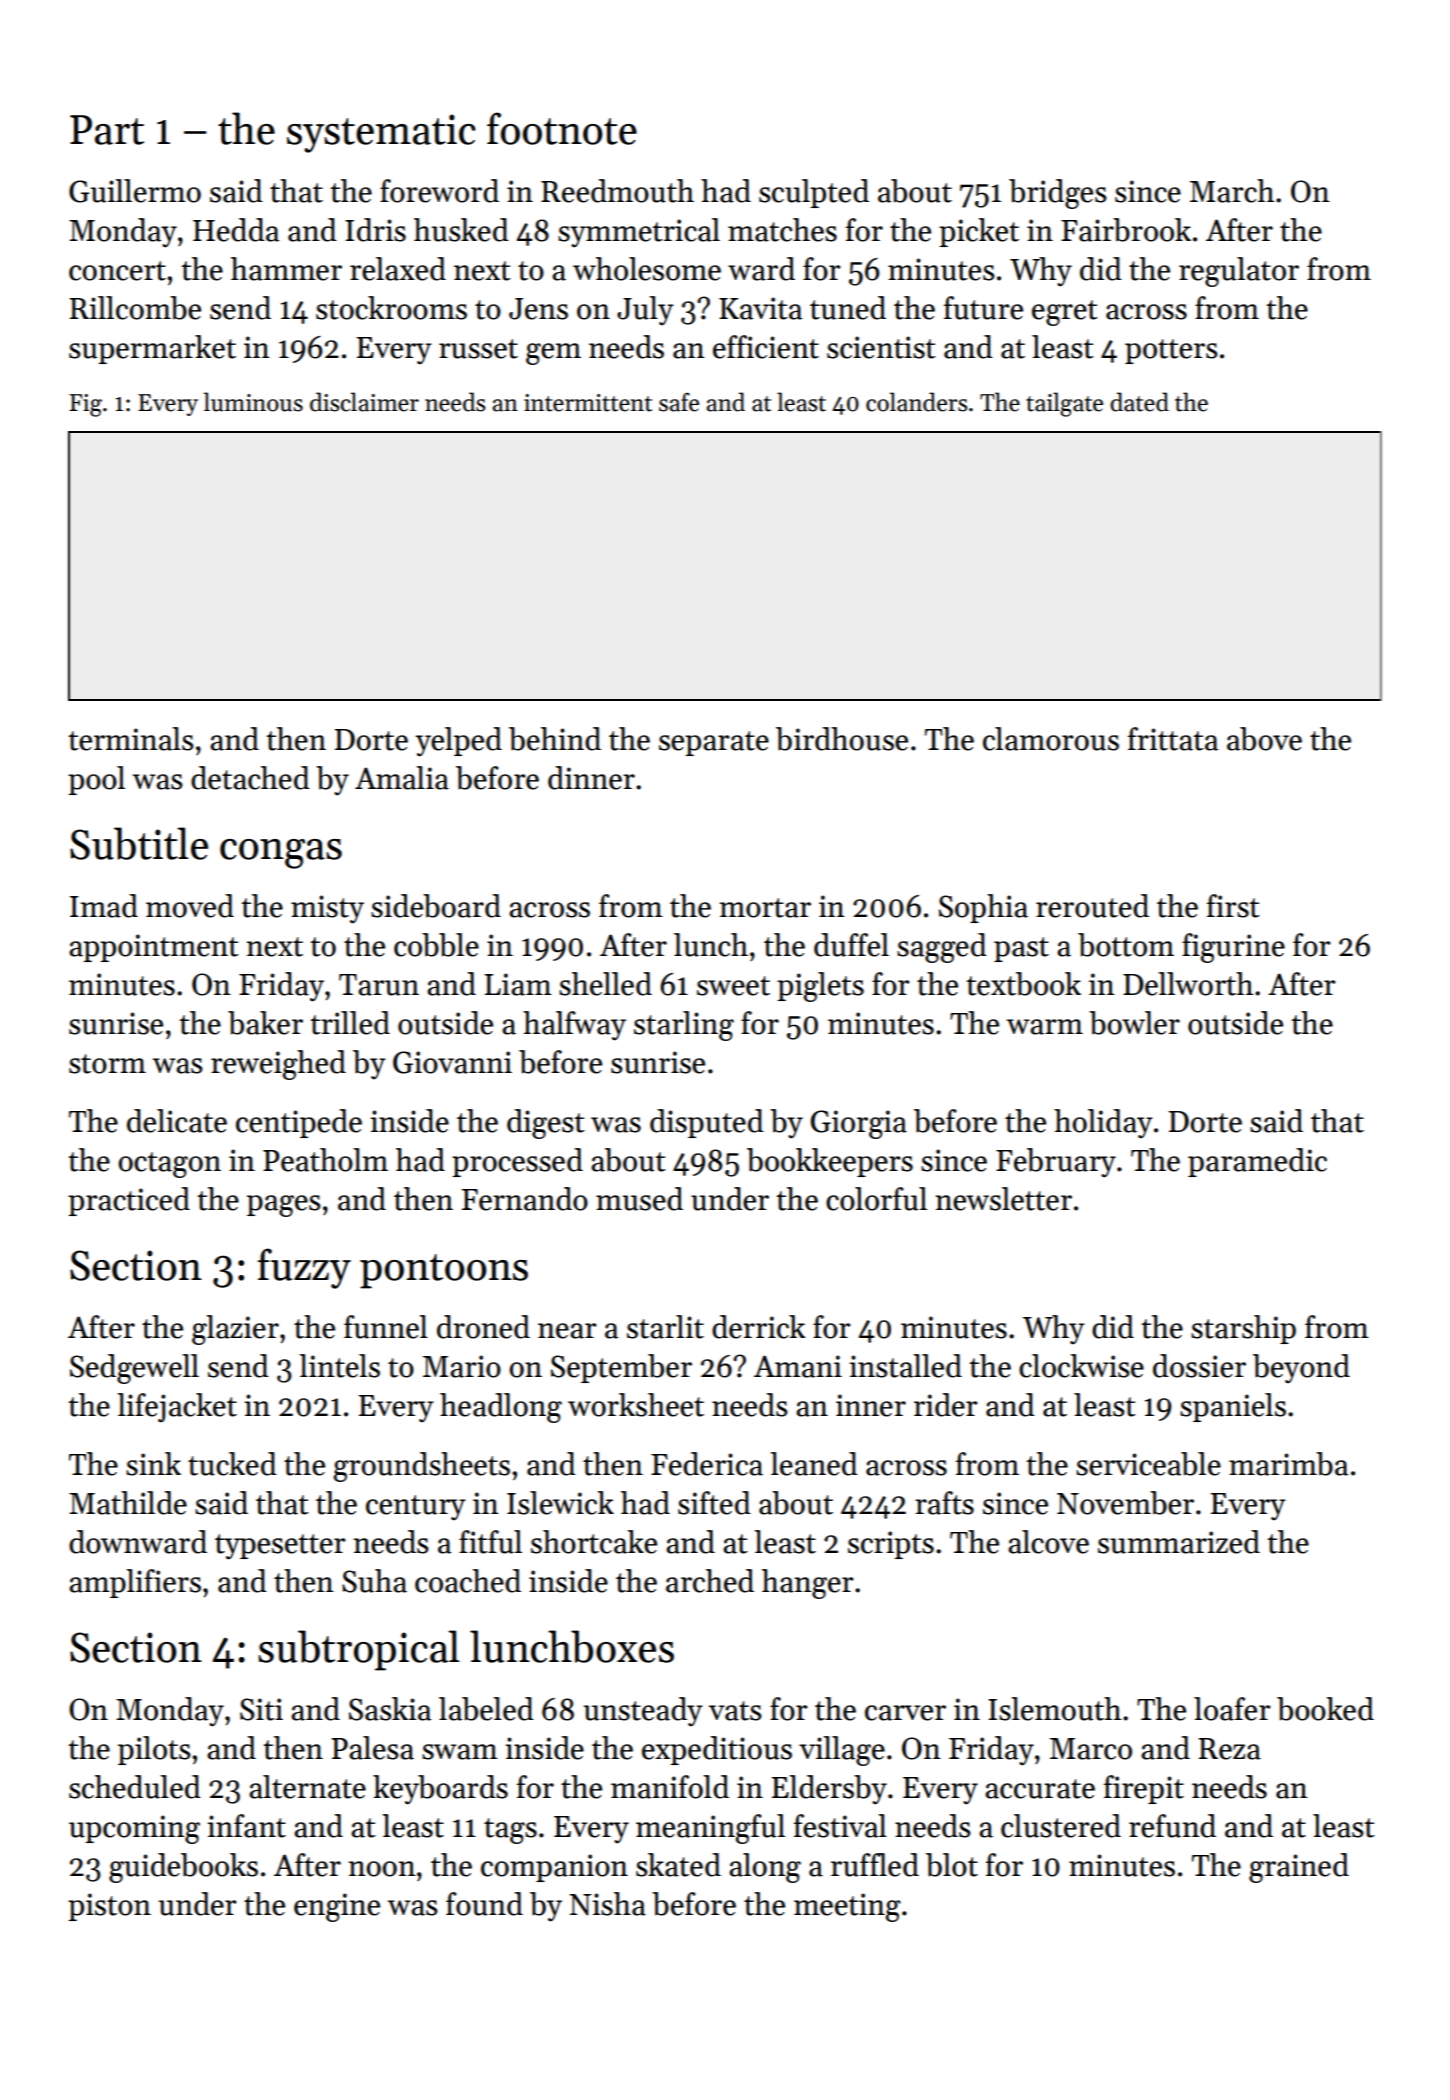 The height and width of the page is (2100, 1450). What do you see at coordinates (381, 133) in the page?
I see `systematic` at bounding box center [381, 133].
